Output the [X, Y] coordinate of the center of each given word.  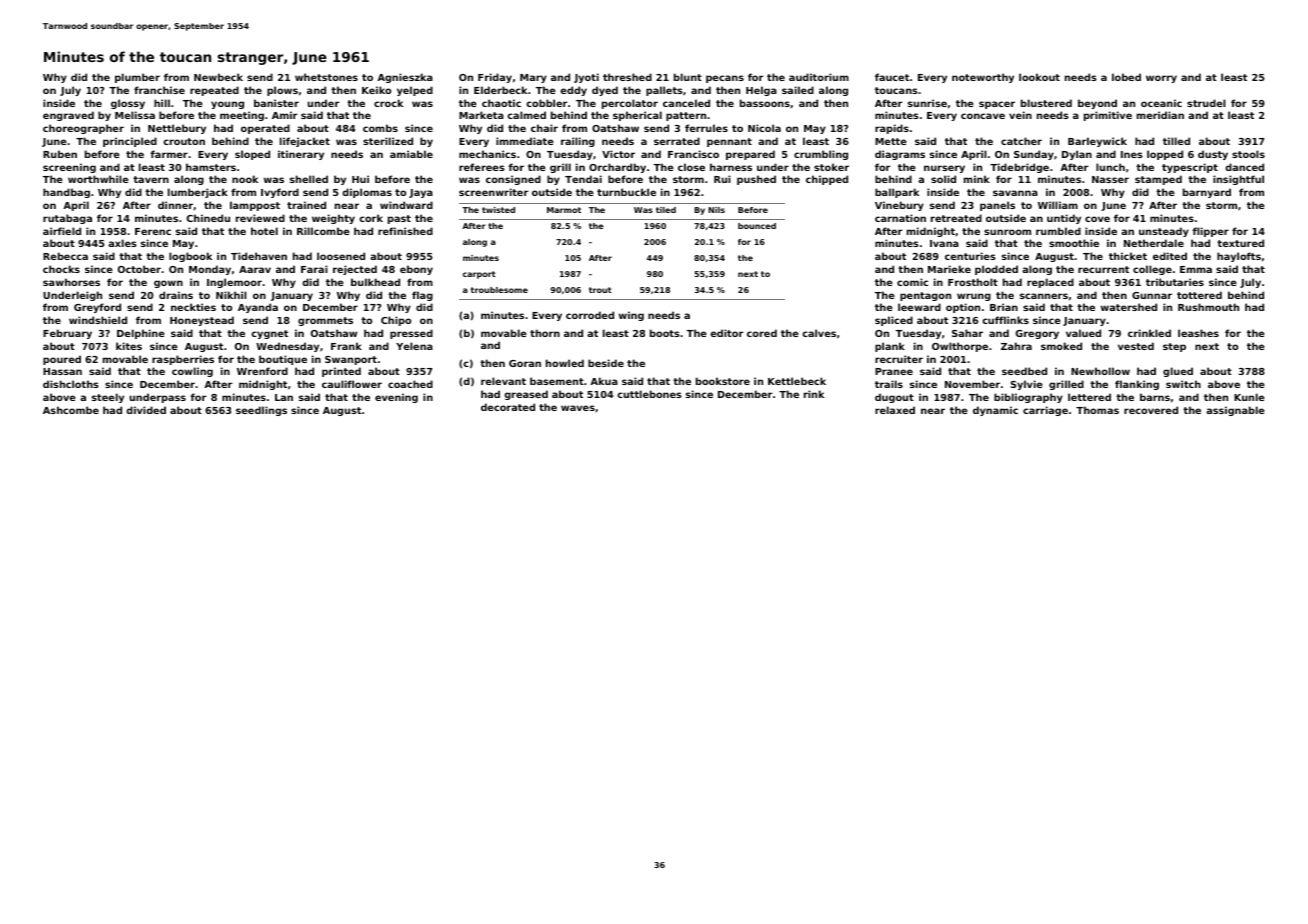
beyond [1097, 104]
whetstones [326, 77]
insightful [1238, 180]
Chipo [396, 321]
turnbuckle [626, 192]
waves [578, 408]
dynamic [995, 411]
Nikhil [231, 295]
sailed [798, 90]
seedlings [261, 411]
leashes [1198, 333]
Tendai [583, 179]
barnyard [1207, 193]
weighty [333, 219]
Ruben [60, 154]
